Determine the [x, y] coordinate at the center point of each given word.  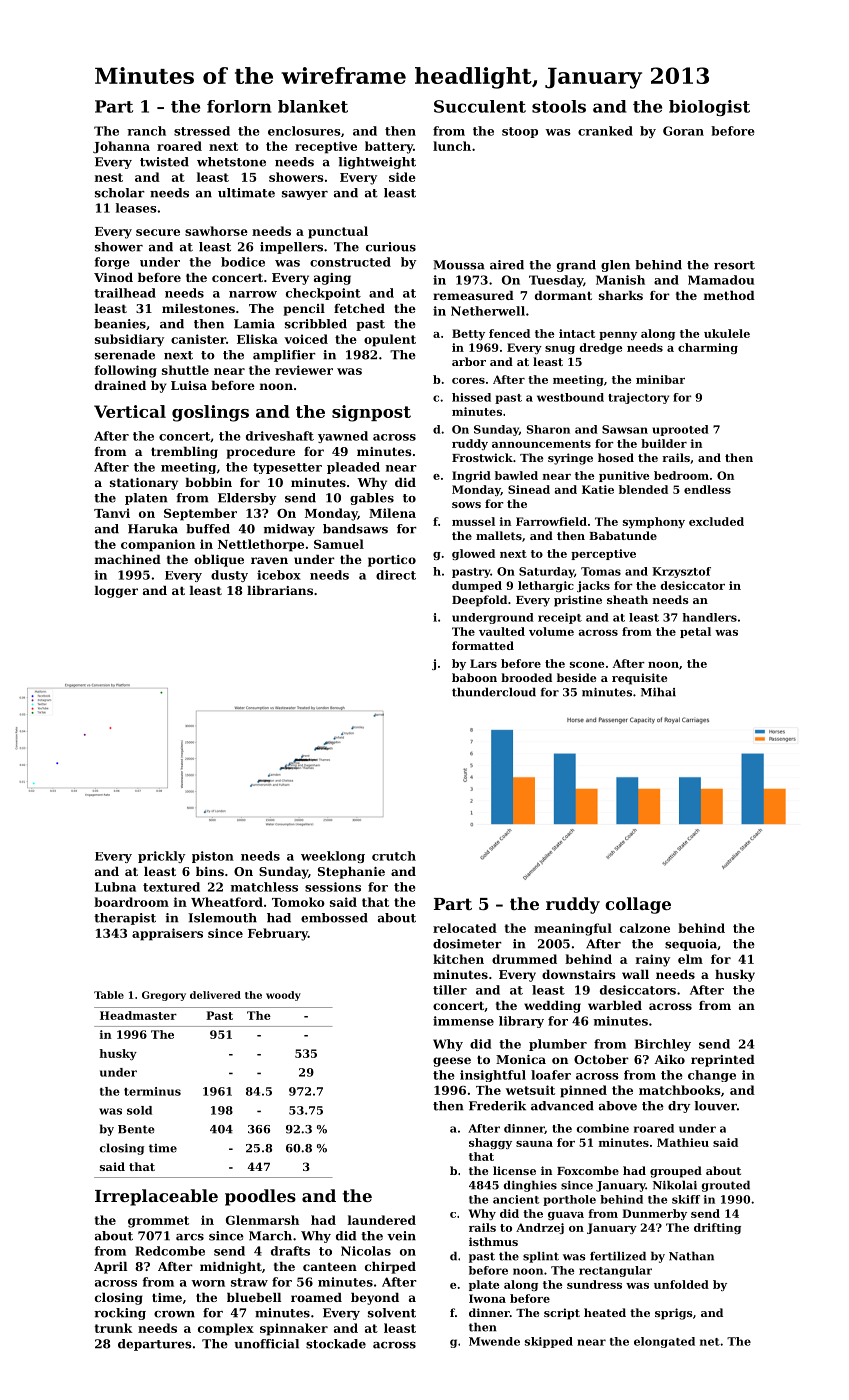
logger [116, 592]
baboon [474, 677]
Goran [683, 131]
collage [638, 905]
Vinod [113, 277]
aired [507, 265]
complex [226, 1329]
